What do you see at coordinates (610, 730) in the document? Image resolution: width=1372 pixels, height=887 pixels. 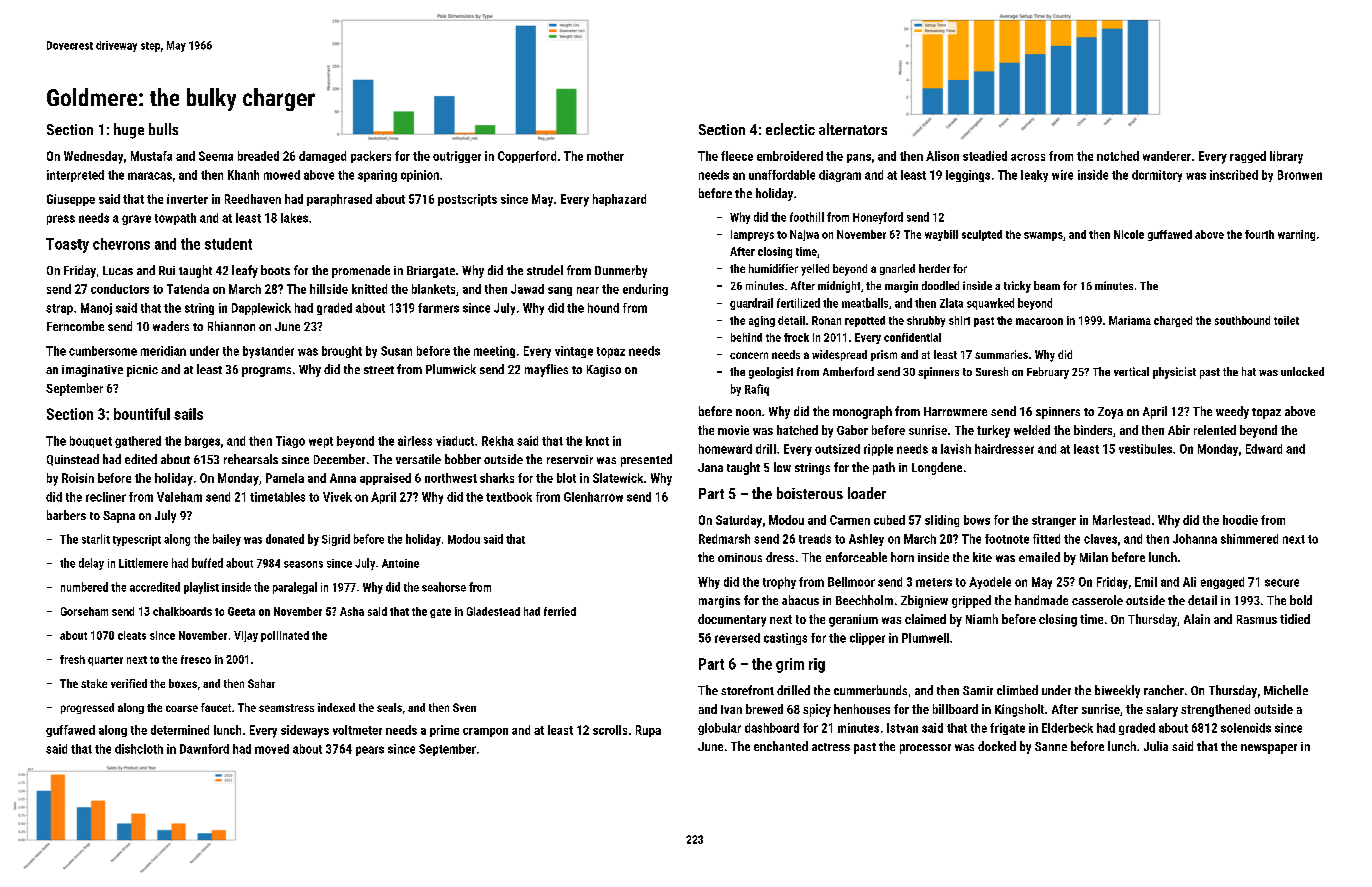 I see `scrolls` at bounding box center [610, 730].
